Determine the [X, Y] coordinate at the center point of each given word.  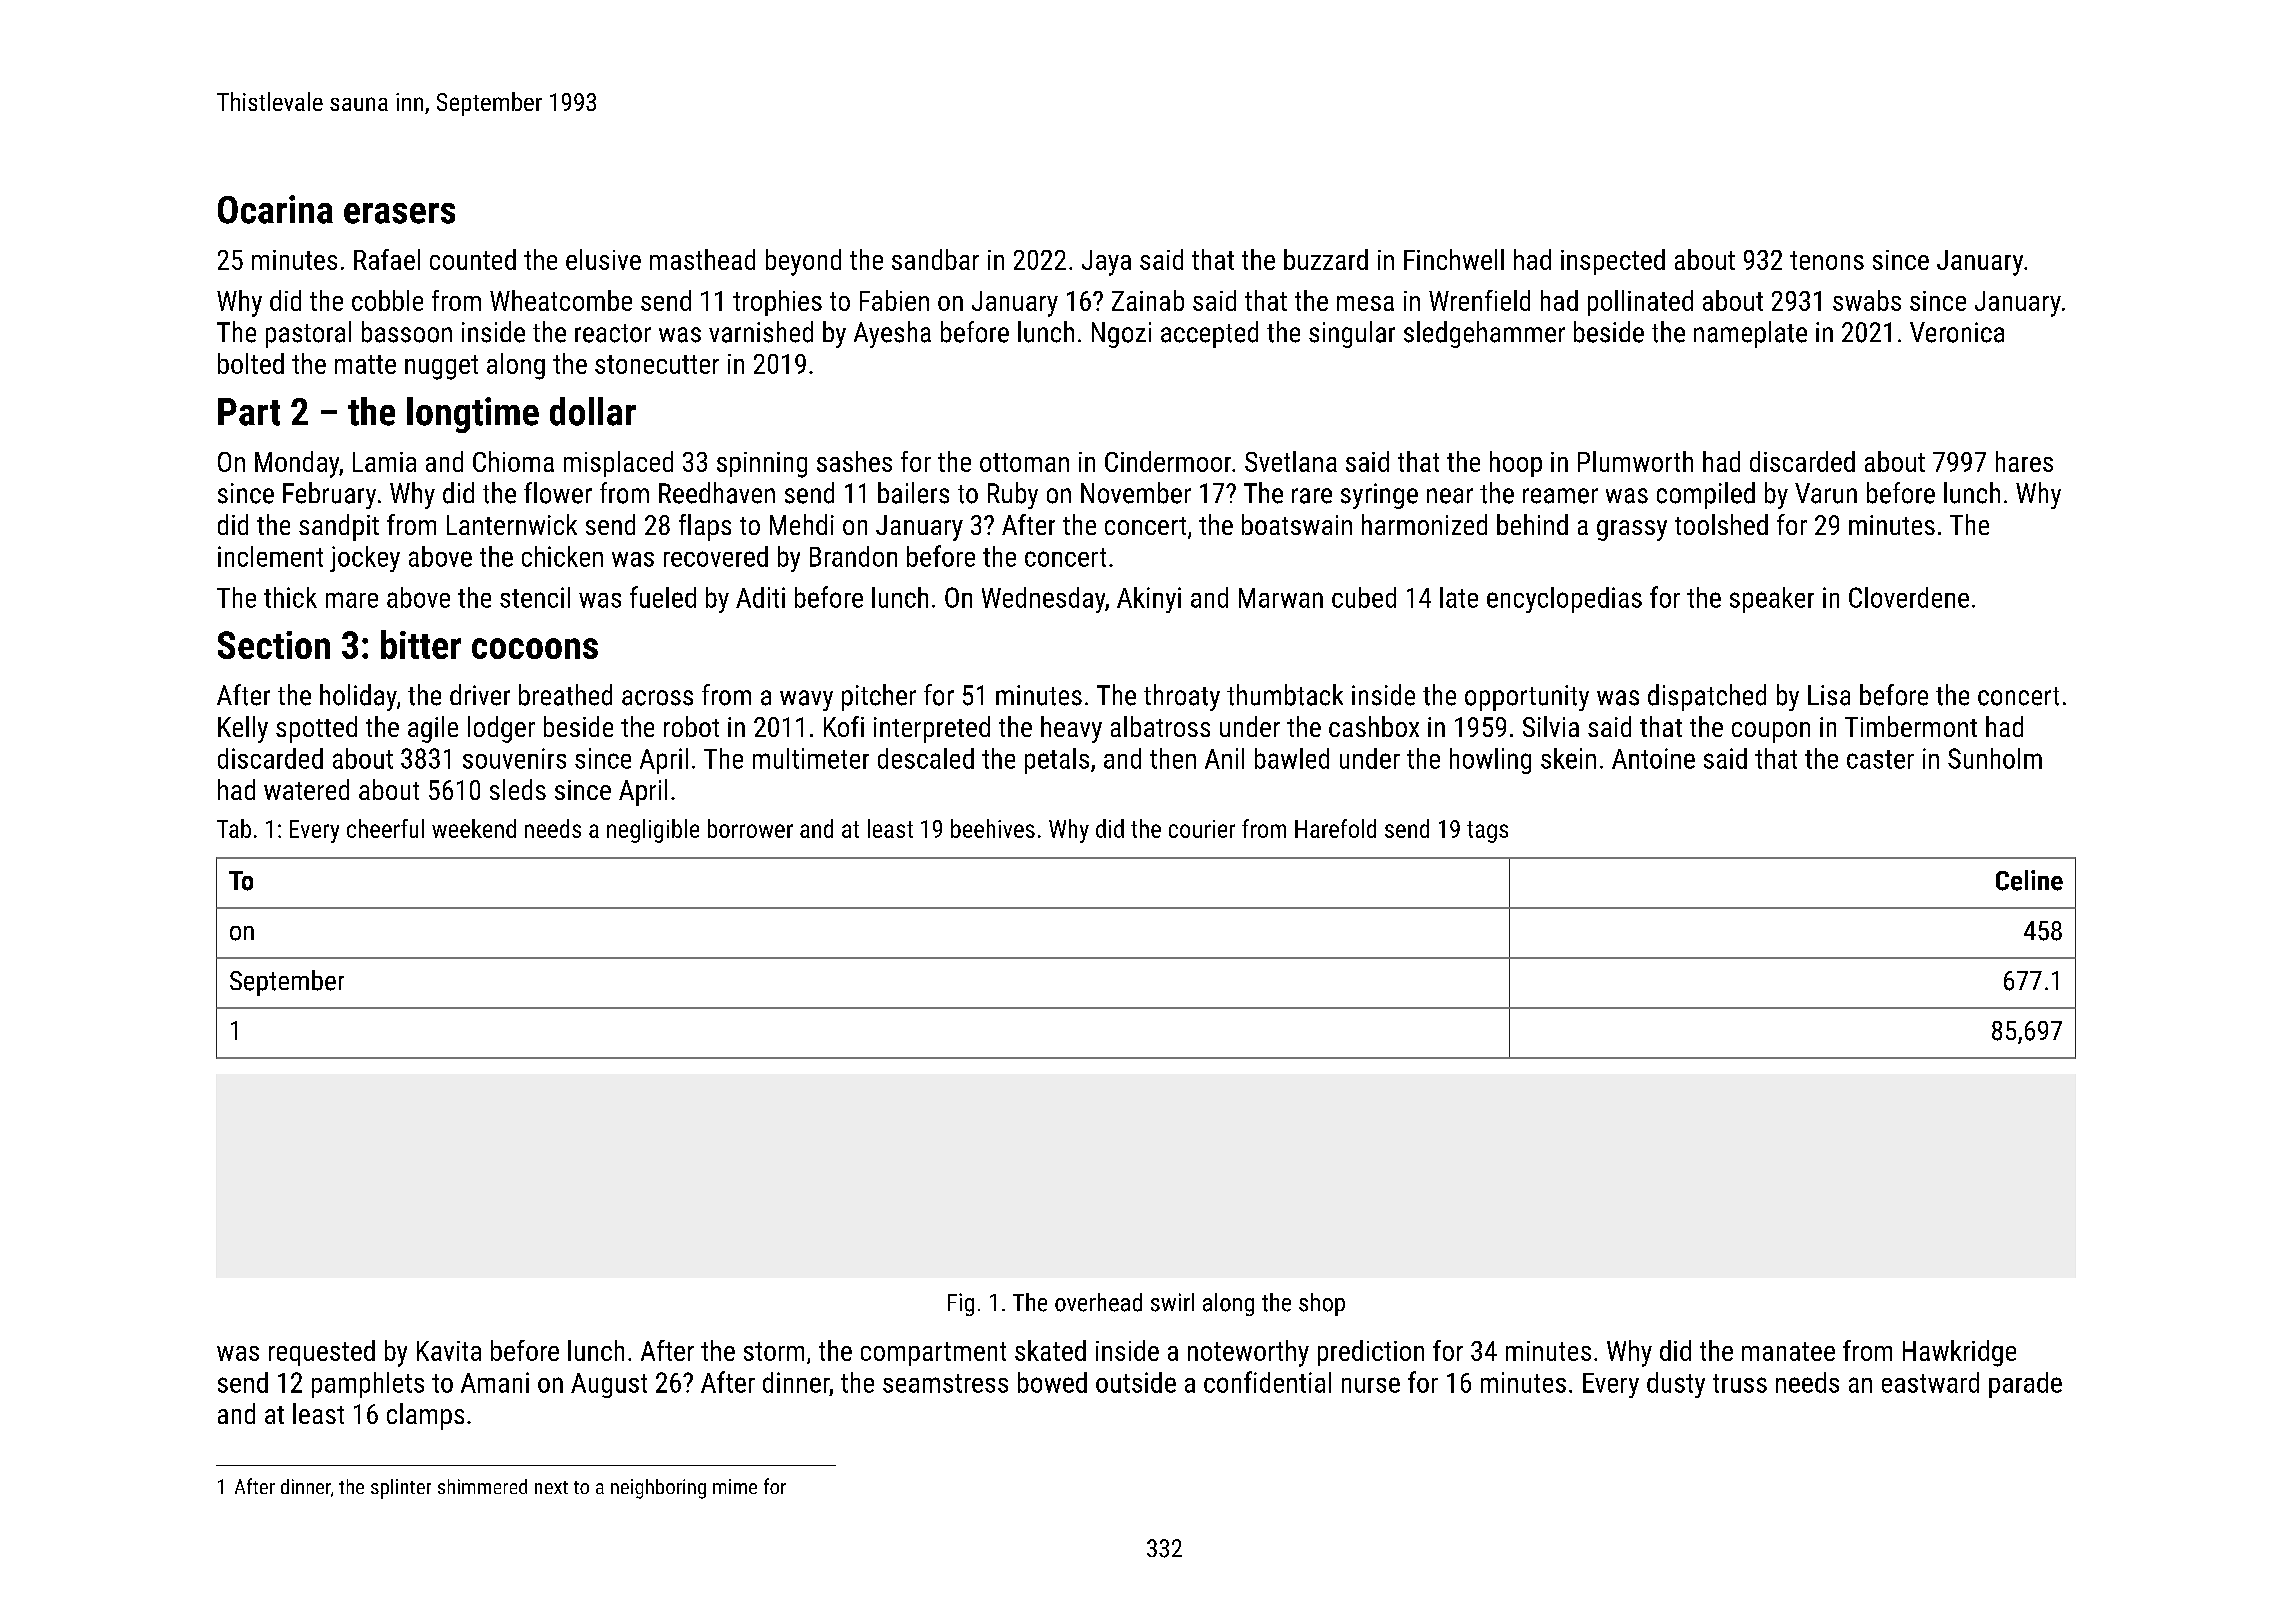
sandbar [935, 259]
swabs [1867, 300]
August [609, 1385]
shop [1322, 1304]
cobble [387, 300]
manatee [1788, 1351]
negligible [653, 831]
